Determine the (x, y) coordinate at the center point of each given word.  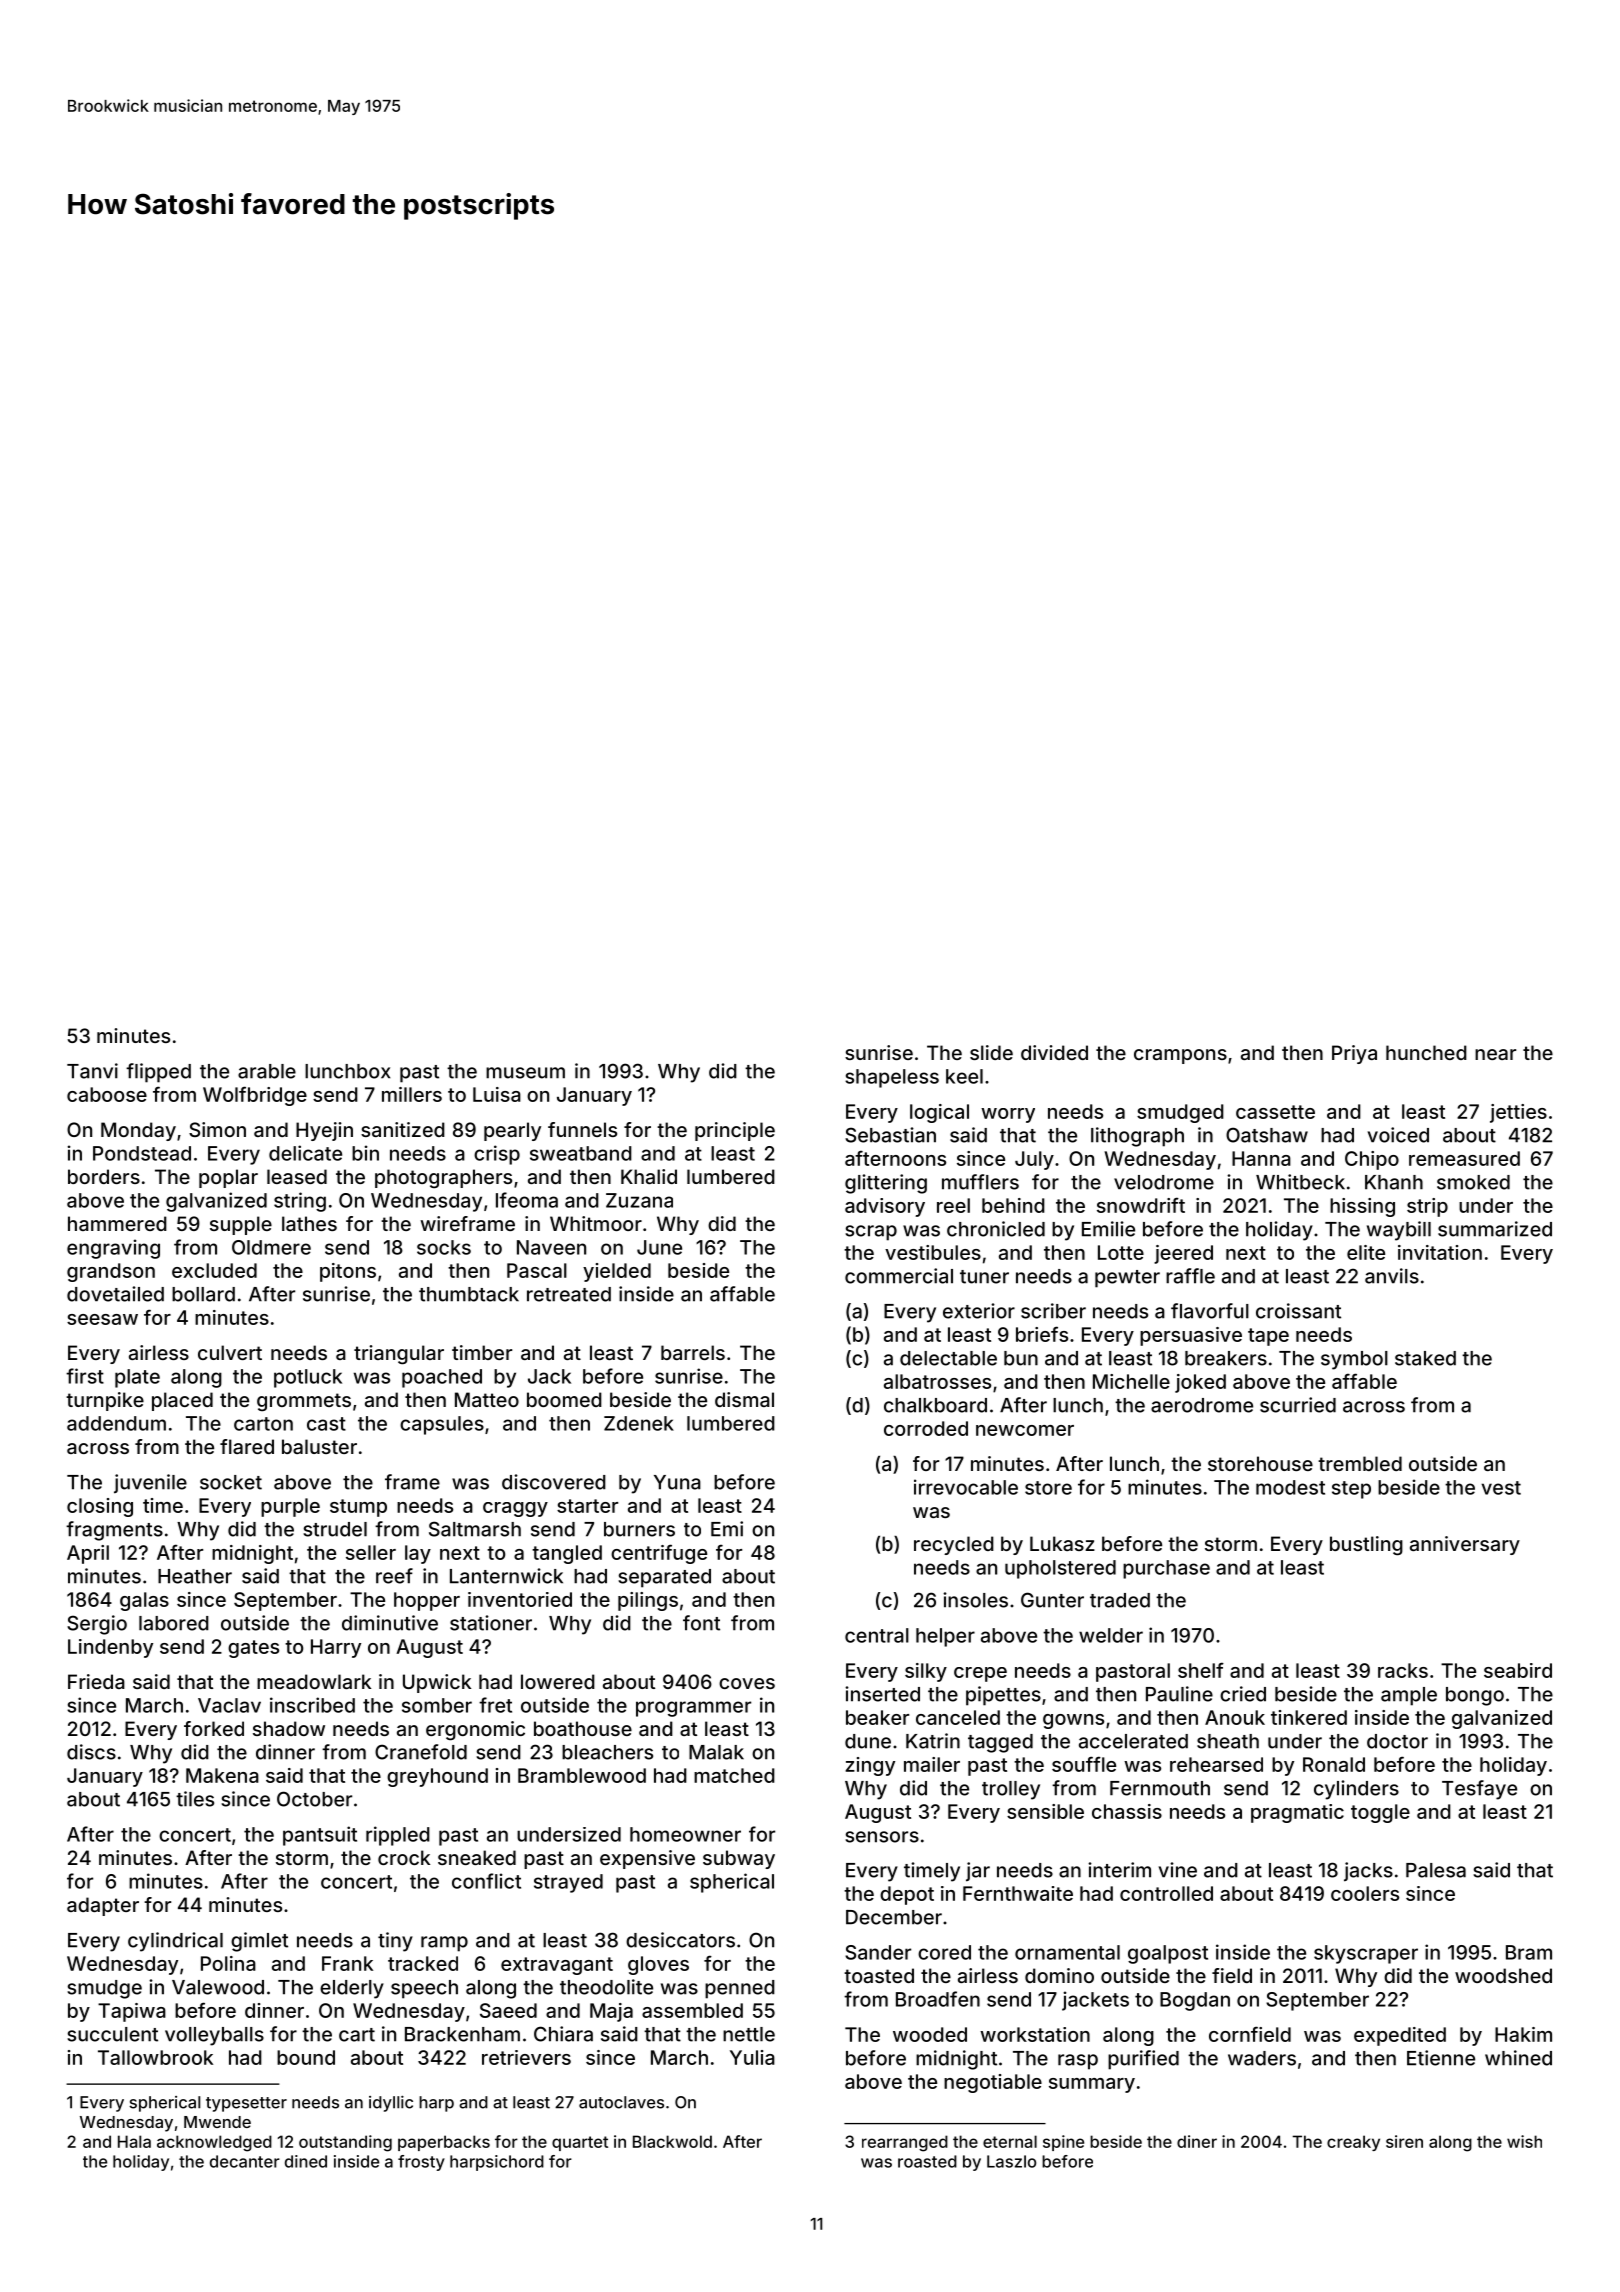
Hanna (1261, 1158)
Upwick (437, 1683)
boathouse (583, 1728)
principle (735, 1131)
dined (306, 2161)
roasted (927, 2161)
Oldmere (271, 1247)
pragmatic (1297, 1813)
